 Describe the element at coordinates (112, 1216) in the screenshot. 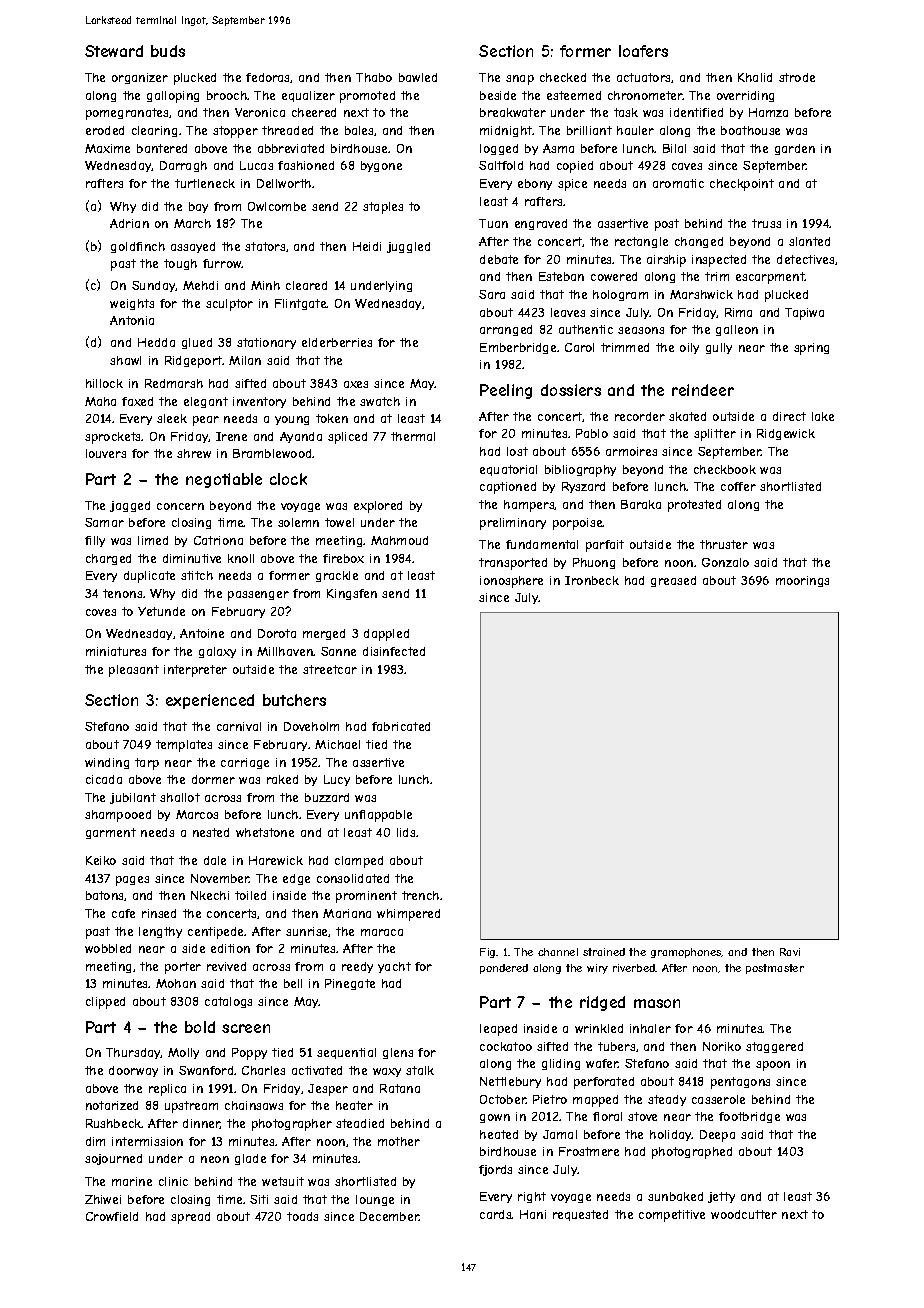

I see `Crowfield` at that location.
